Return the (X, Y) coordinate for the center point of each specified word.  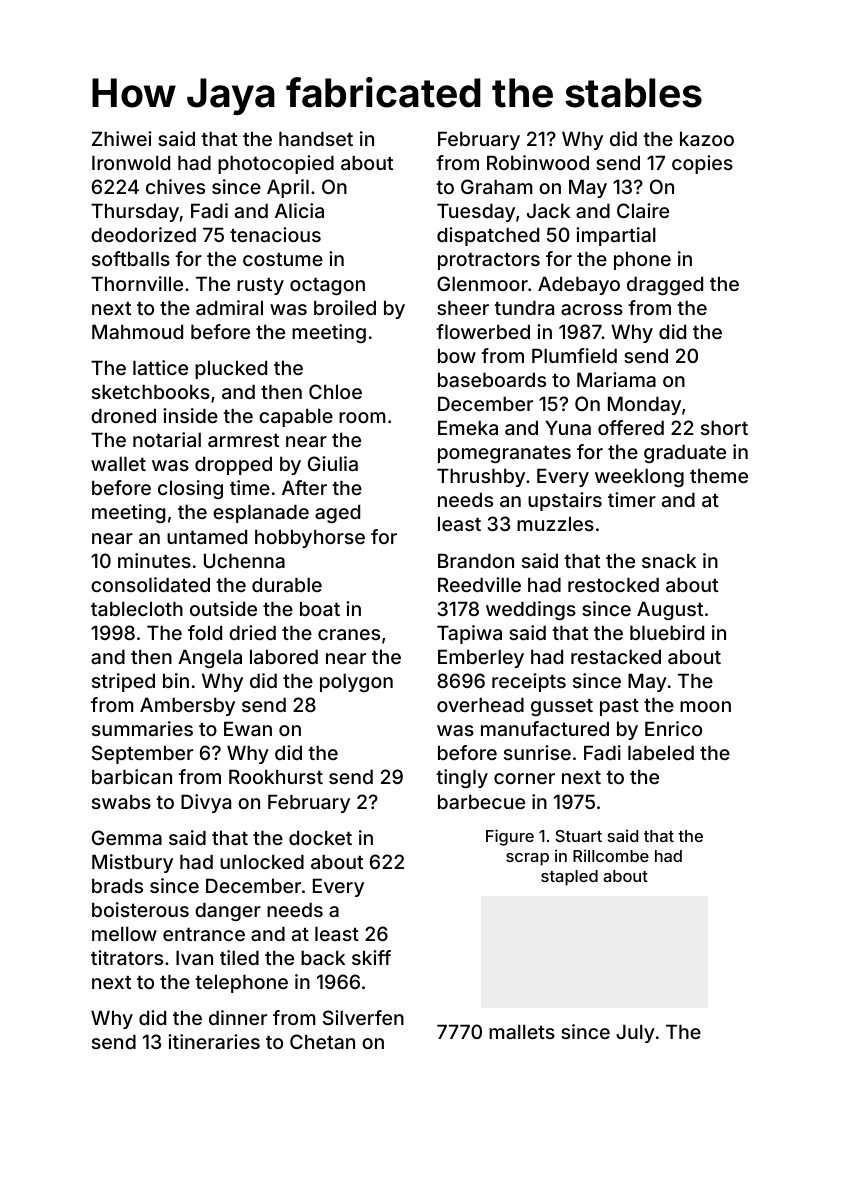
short (724, 427)
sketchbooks (151, 391)
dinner (238, 1017)
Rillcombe (611, 855)
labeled (661, 752)
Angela (210, 658)
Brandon (476, 560)
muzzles (555, 523)
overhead (480, 704)
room (362, 417)
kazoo (707, 138)
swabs (121, 801)
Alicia (299, 210)
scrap (527, 859)
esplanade (261, 513)
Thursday (135, 212)
